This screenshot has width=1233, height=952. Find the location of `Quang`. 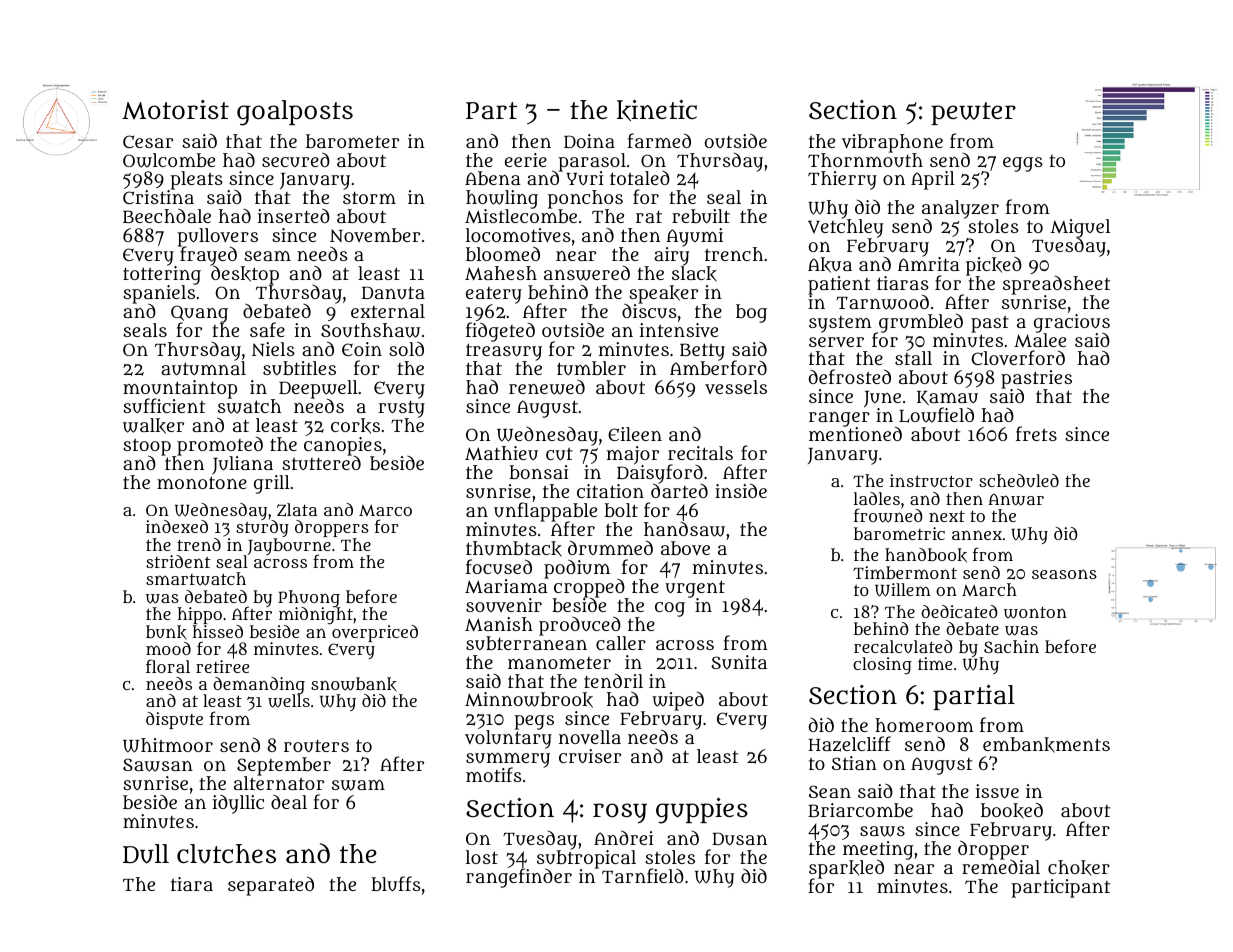

Quang is located at coordinates (199, 314).
